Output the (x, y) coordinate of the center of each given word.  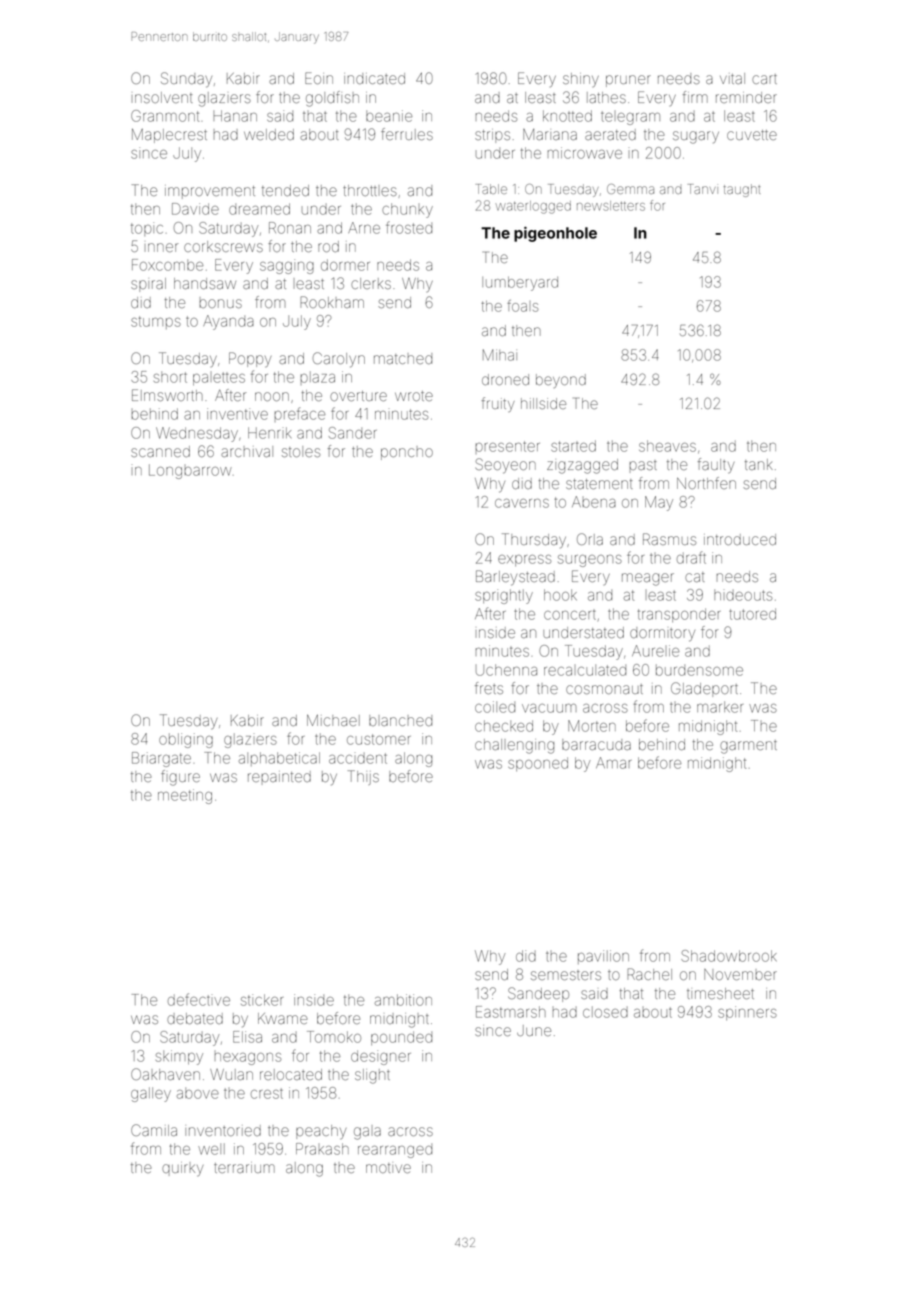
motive (388, 1168)
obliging (186, 740)
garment (748, 747)
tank (759, 464)
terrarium (244, 1167)
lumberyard (520, 284)
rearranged (395, 1151)
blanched (400, 720)
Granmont (165, 116)
